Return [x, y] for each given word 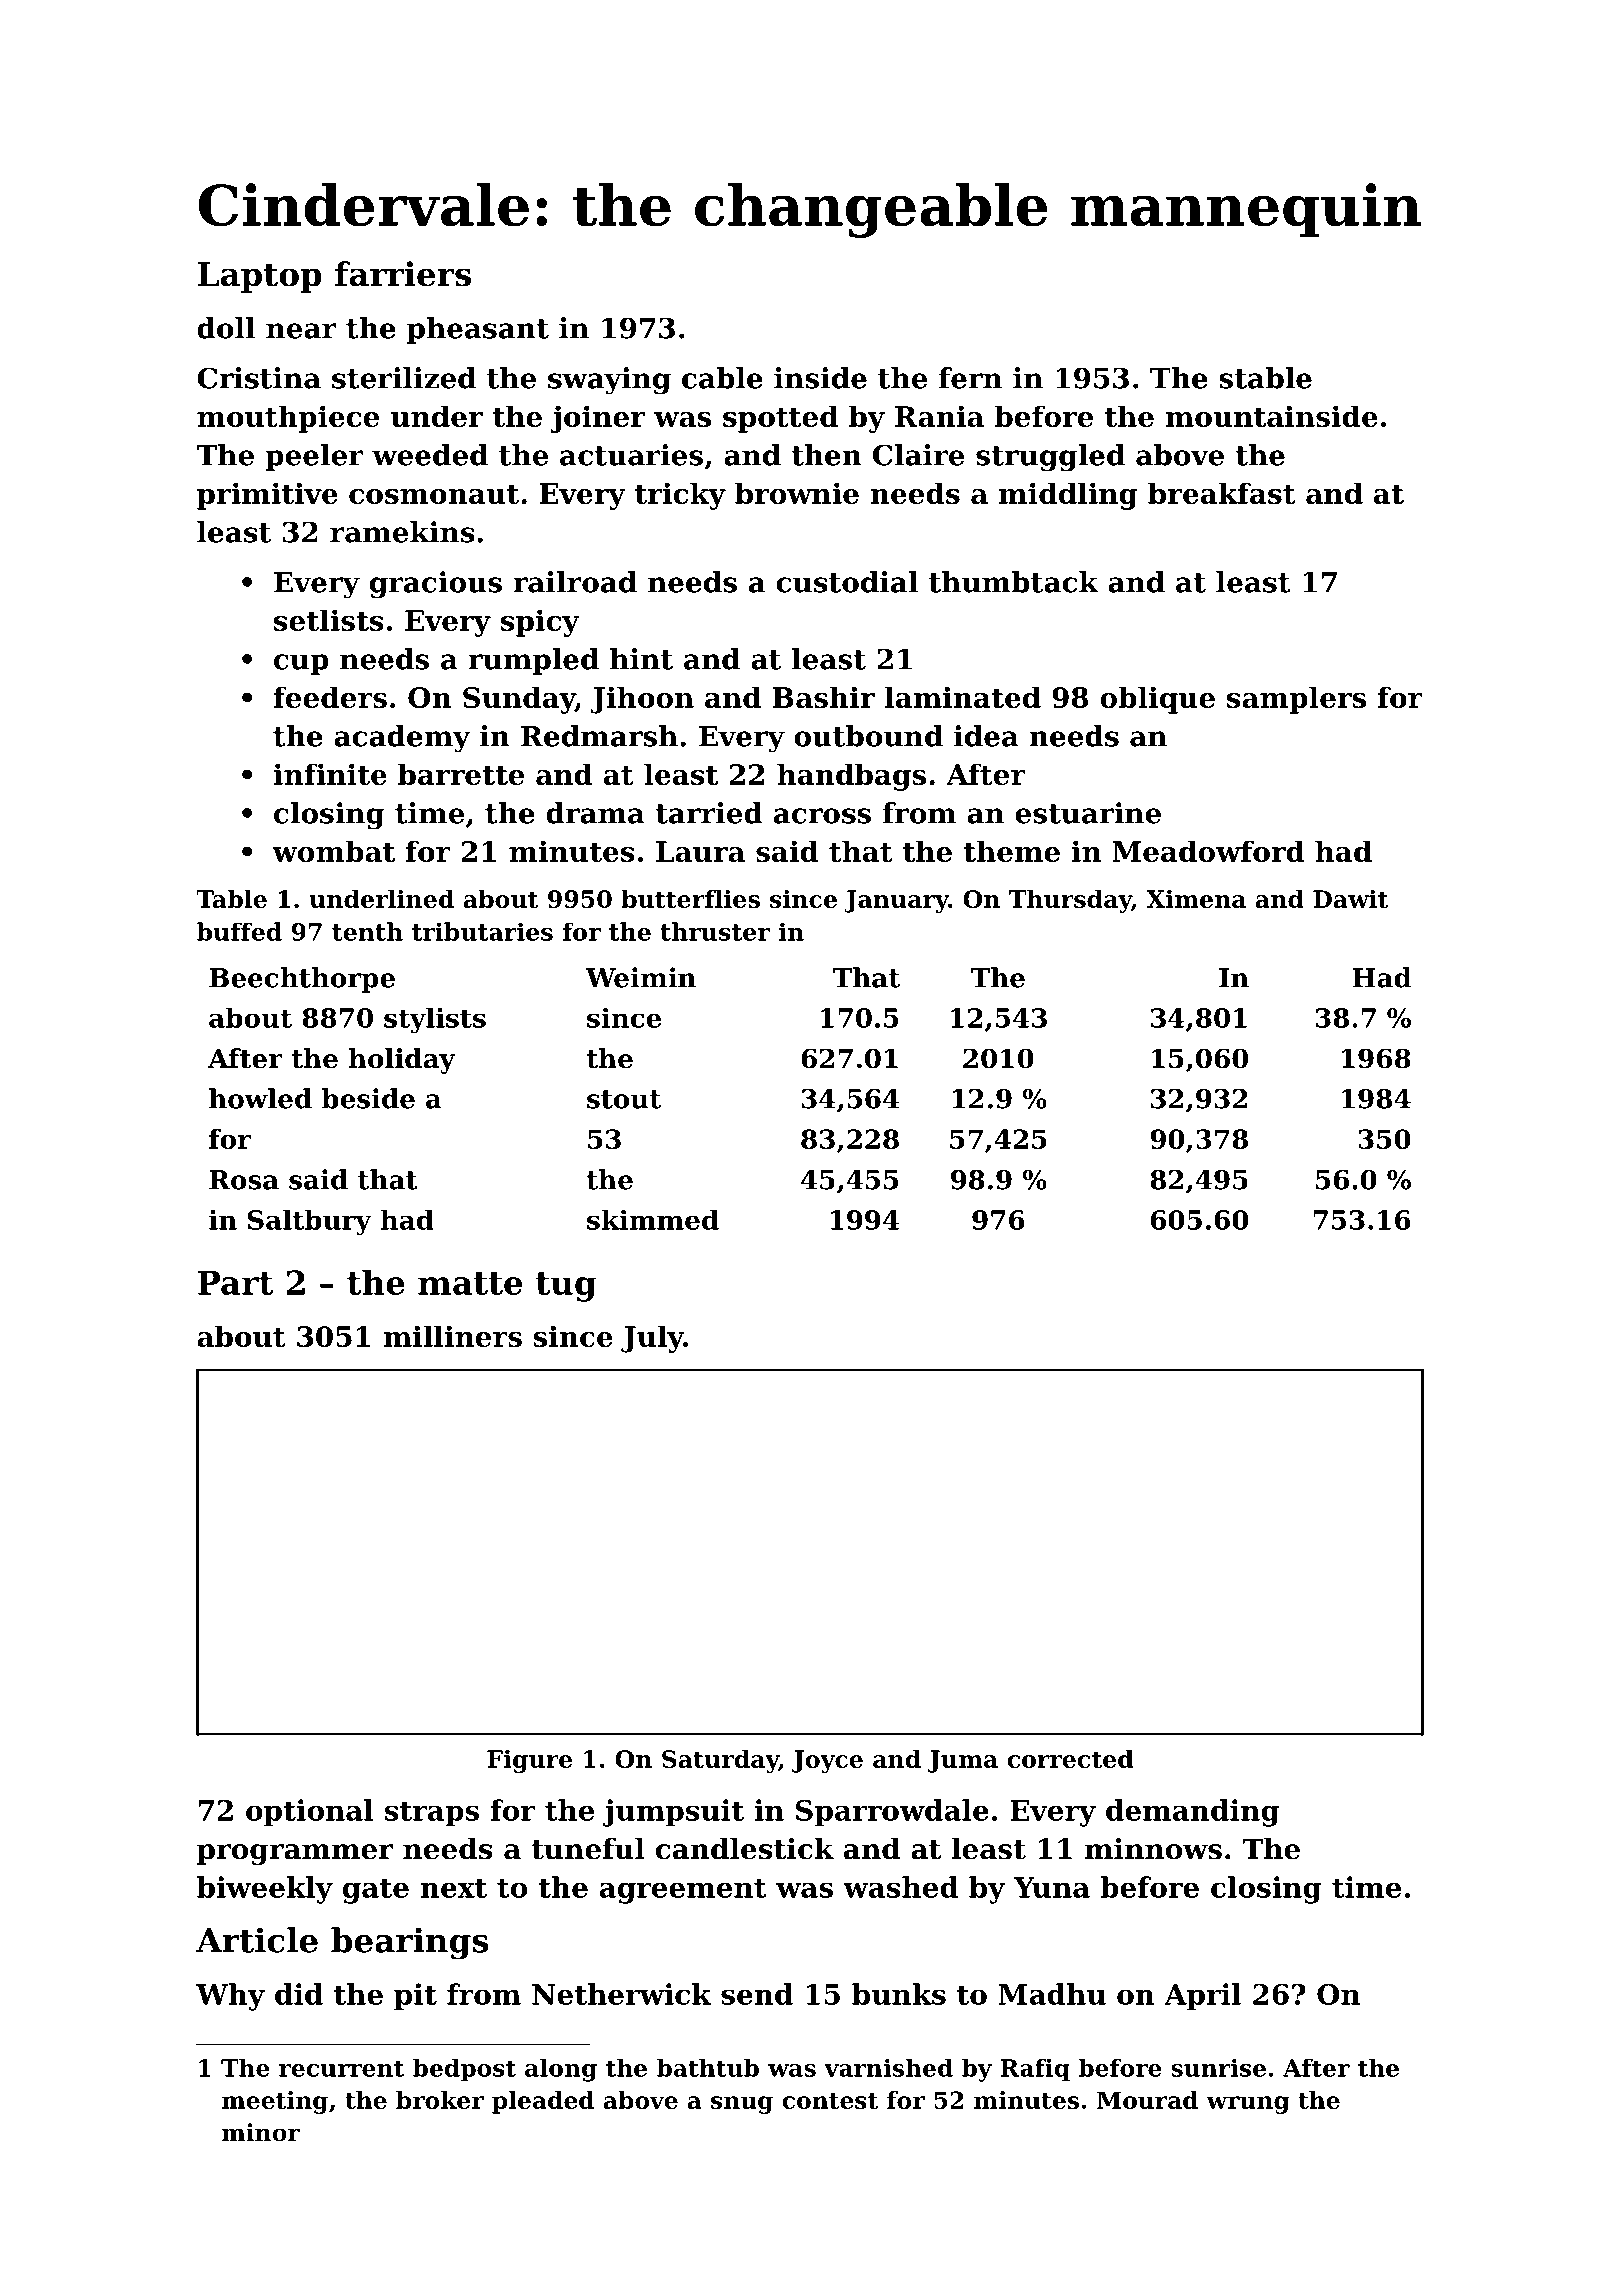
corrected [1070, 1758]
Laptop [260, 277]
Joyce [827, 1761]
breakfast [1222, 493]
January [896, 901]
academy [402, 739]
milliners [452, 1336]
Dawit [1350, 899]
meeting [275, 2102]
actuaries [631, 455]
